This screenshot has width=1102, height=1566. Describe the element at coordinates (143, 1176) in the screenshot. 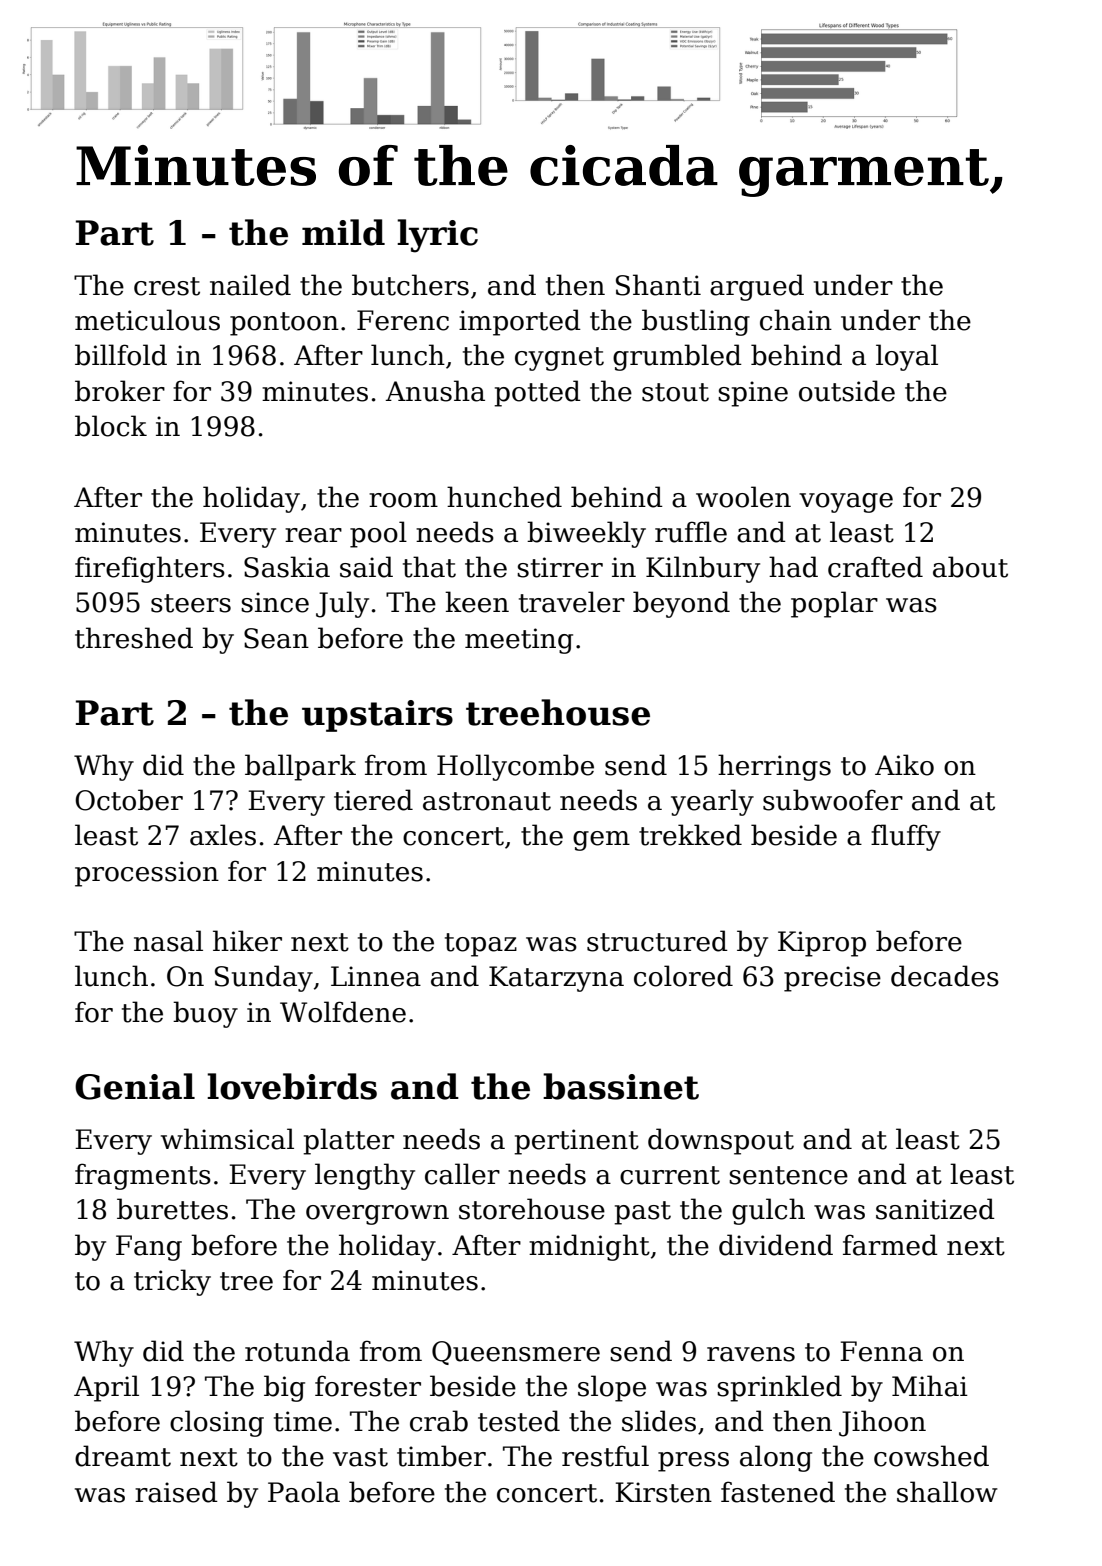

I see `fragments` at that location.
